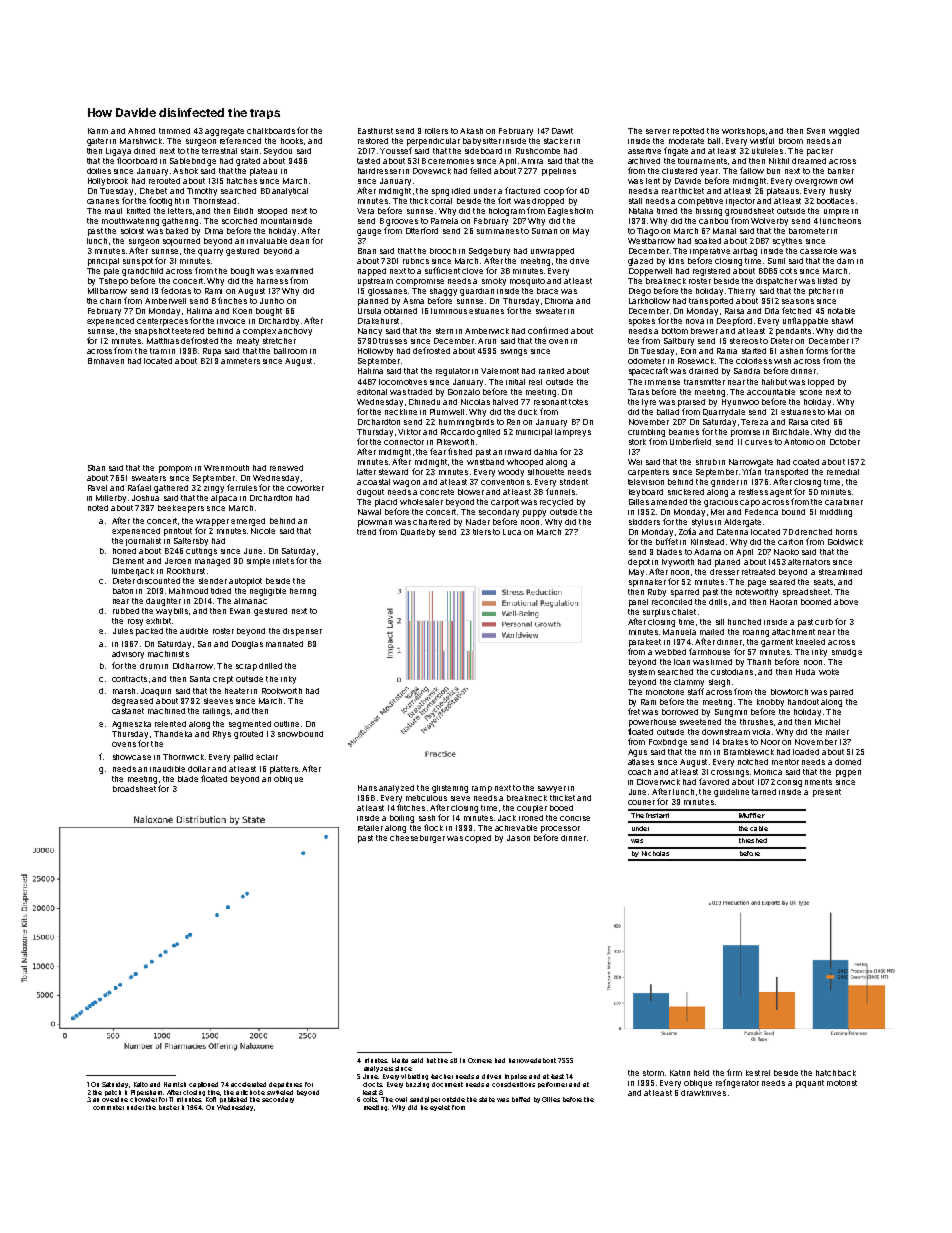 The width and height of the page is (952, 1233). What do you see at coordinates (836, 1073) in the page?
I see `hatchback` at bounding box center [836, 1073].
